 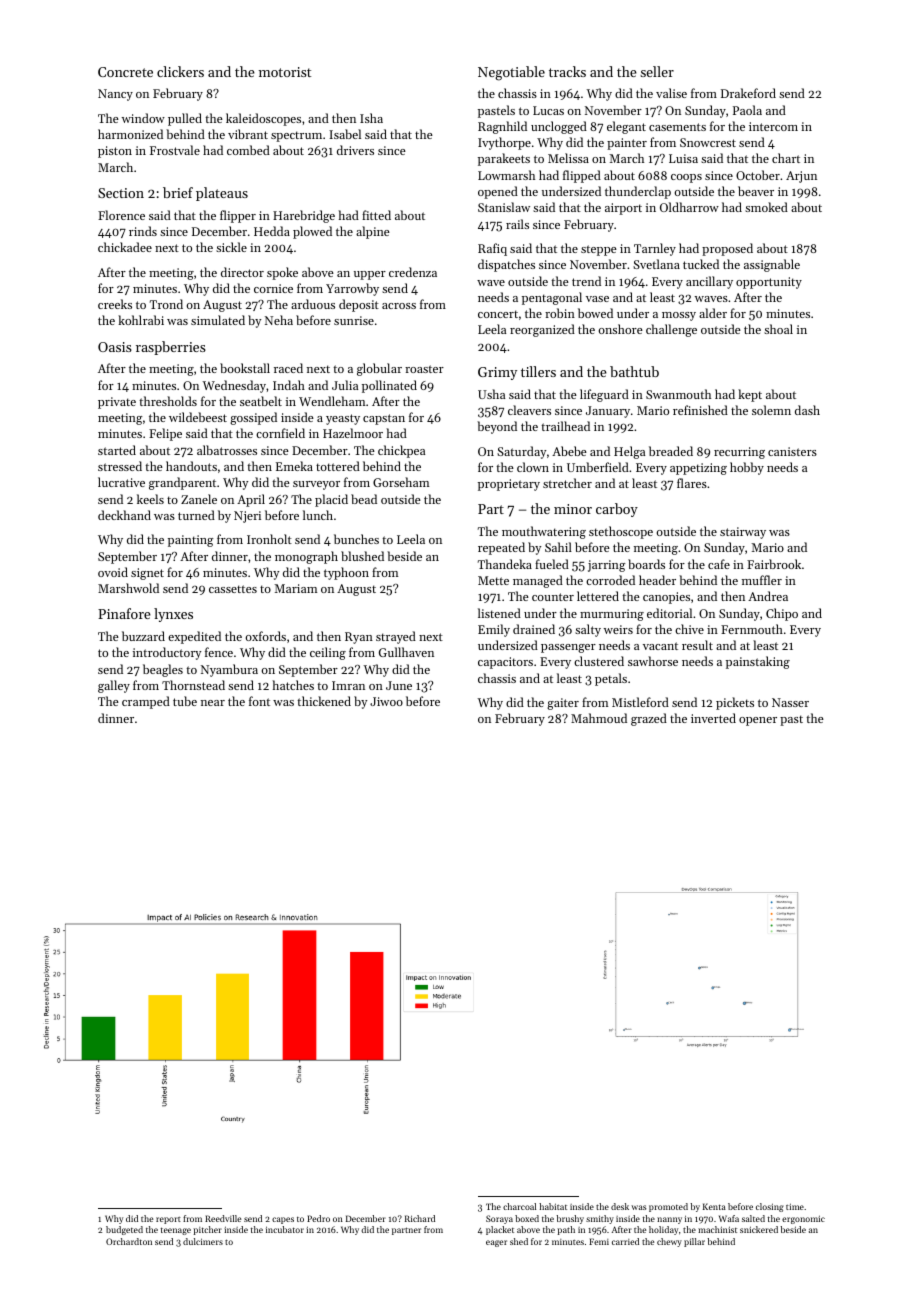 I want to click on cramped, so click(x=146, y=702).
